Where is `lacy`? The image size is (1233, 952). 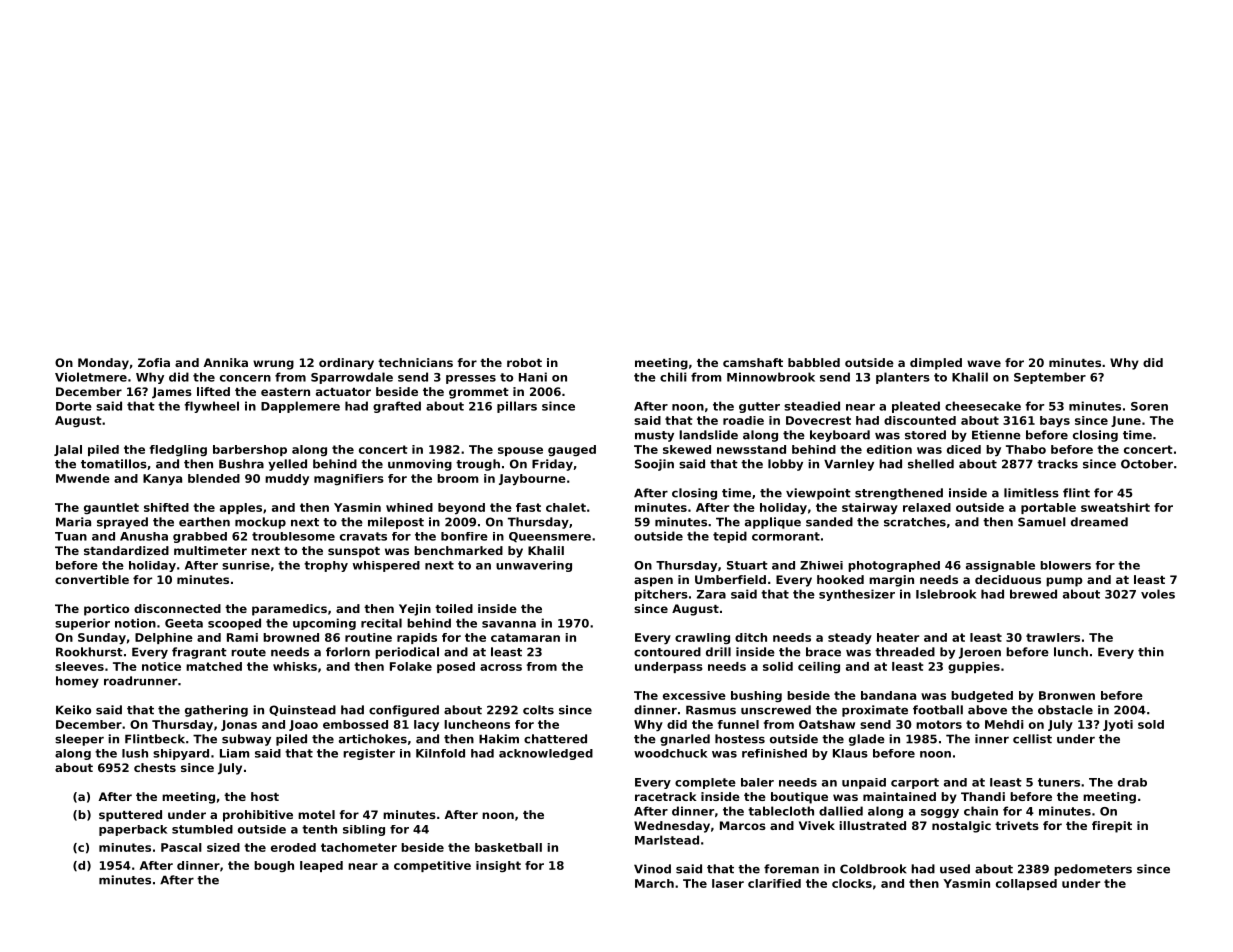
lacy is located at coordinates (426, 725).
